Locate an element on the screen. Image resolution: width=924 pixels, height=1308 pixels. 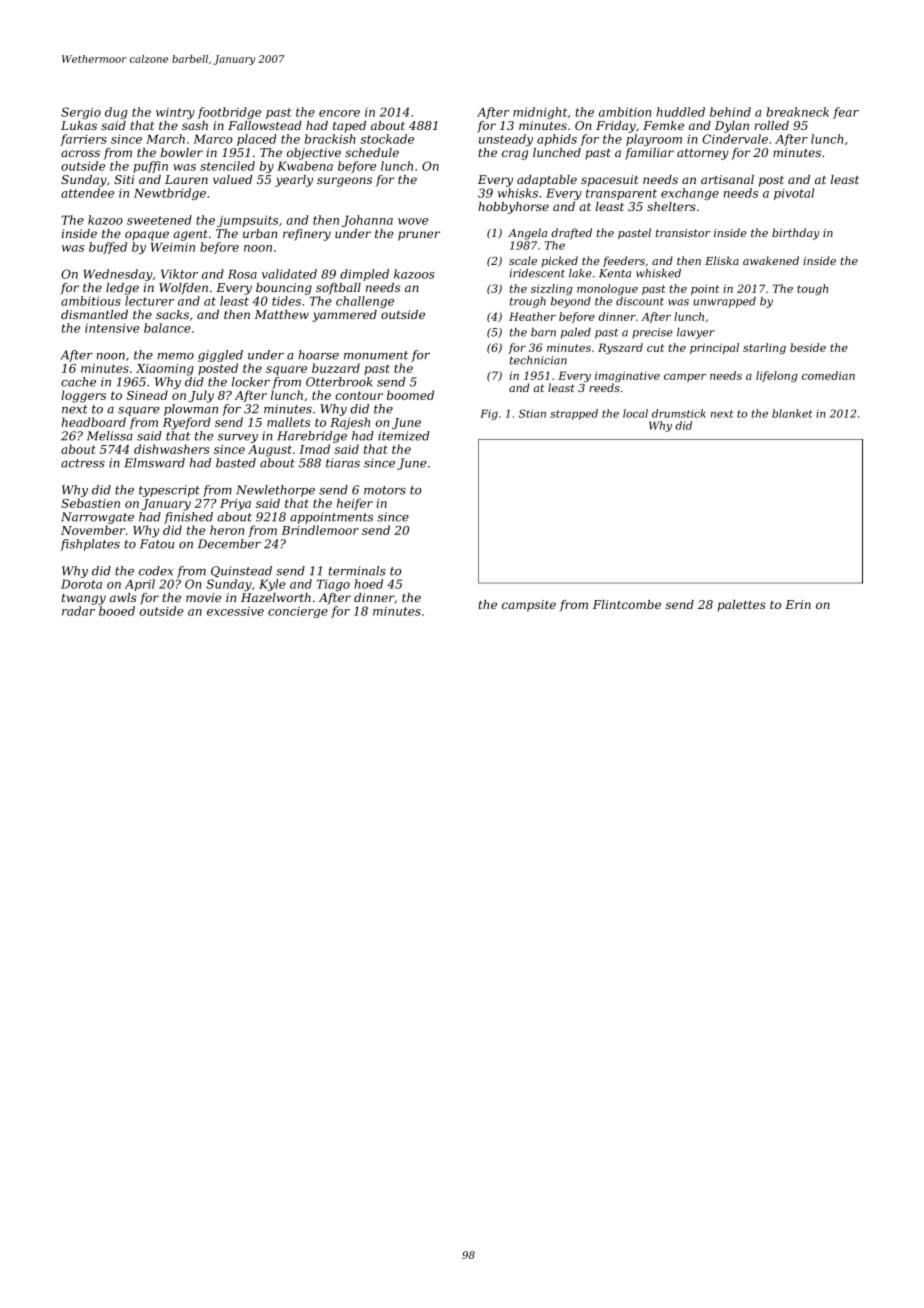
campsite is located at coordinates (529, 606).
